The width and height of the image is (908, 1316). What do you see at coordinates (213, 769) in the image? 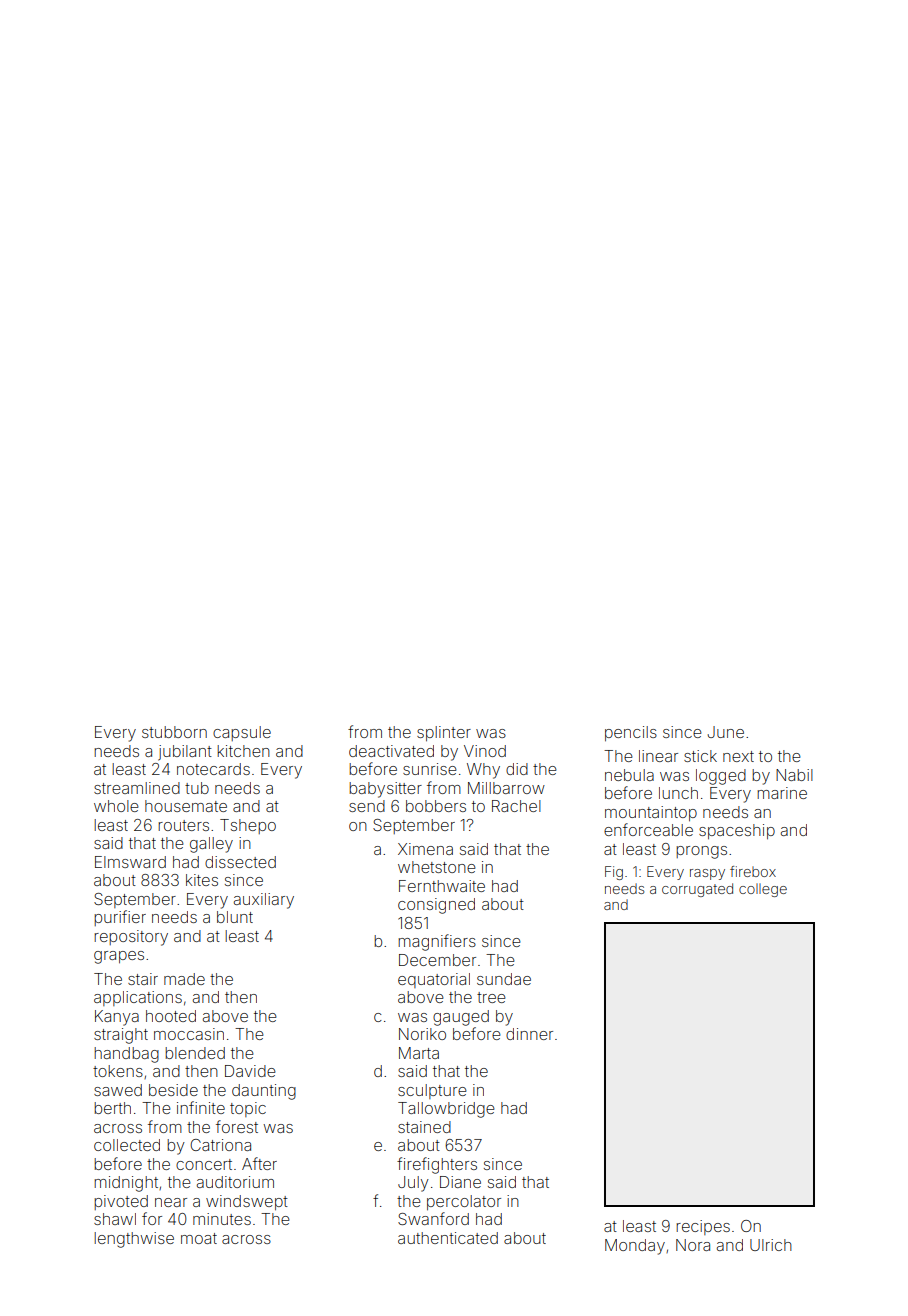
I see `notecards` at bounding box center [213, 769].
